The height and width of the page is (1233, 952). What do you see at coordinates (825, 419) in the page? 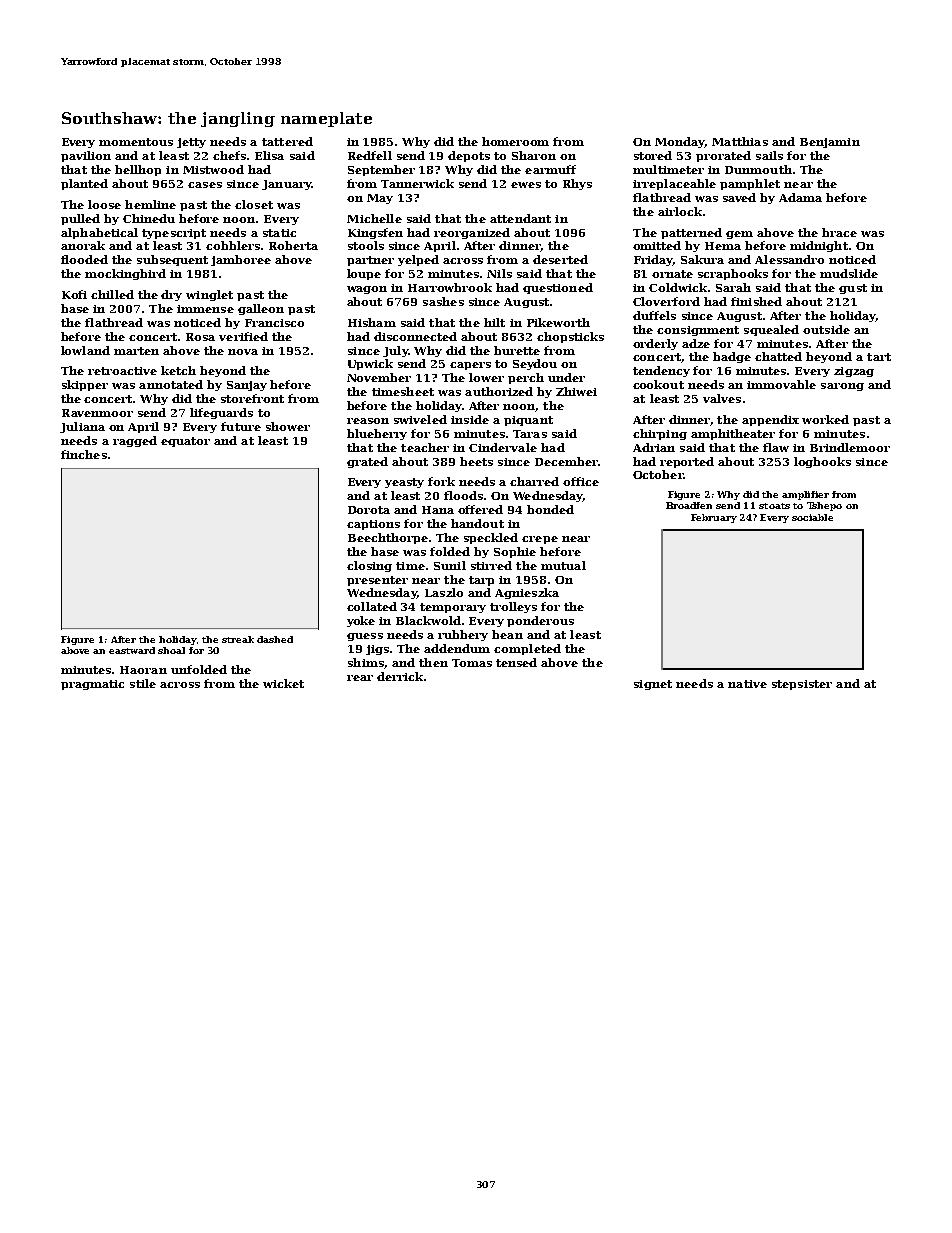
I see `worked` at bounding box center [825, 419].
